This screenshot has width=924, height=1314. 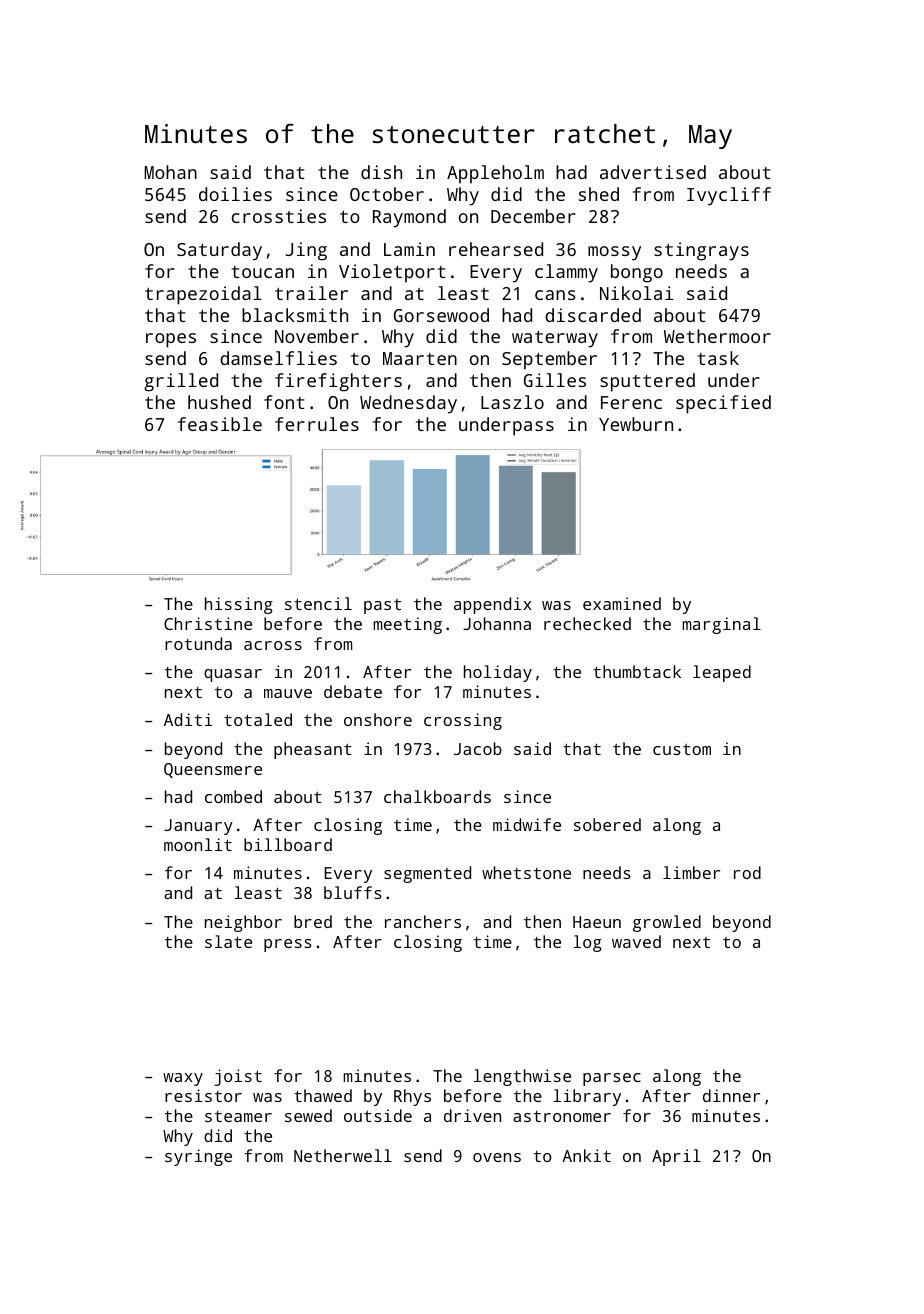 What do you see at coordinates (198, 1157) in the screenshot?
I see `syringe` at bounding box center [198, 1157].
